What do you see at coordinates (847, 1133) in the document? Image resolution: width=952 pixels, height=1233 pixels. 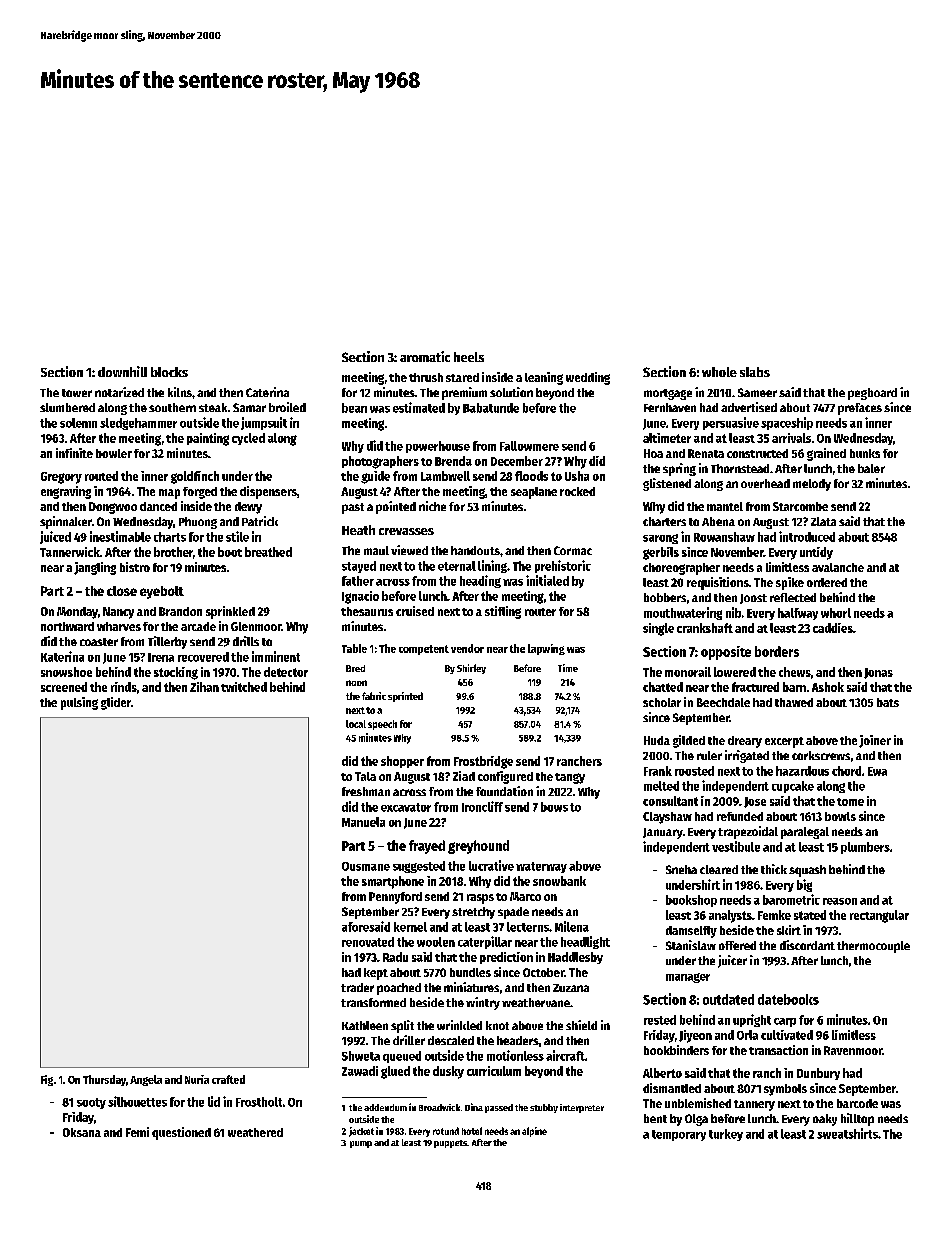 I see `sweatshirts` at bounding box center [847, 1133].
